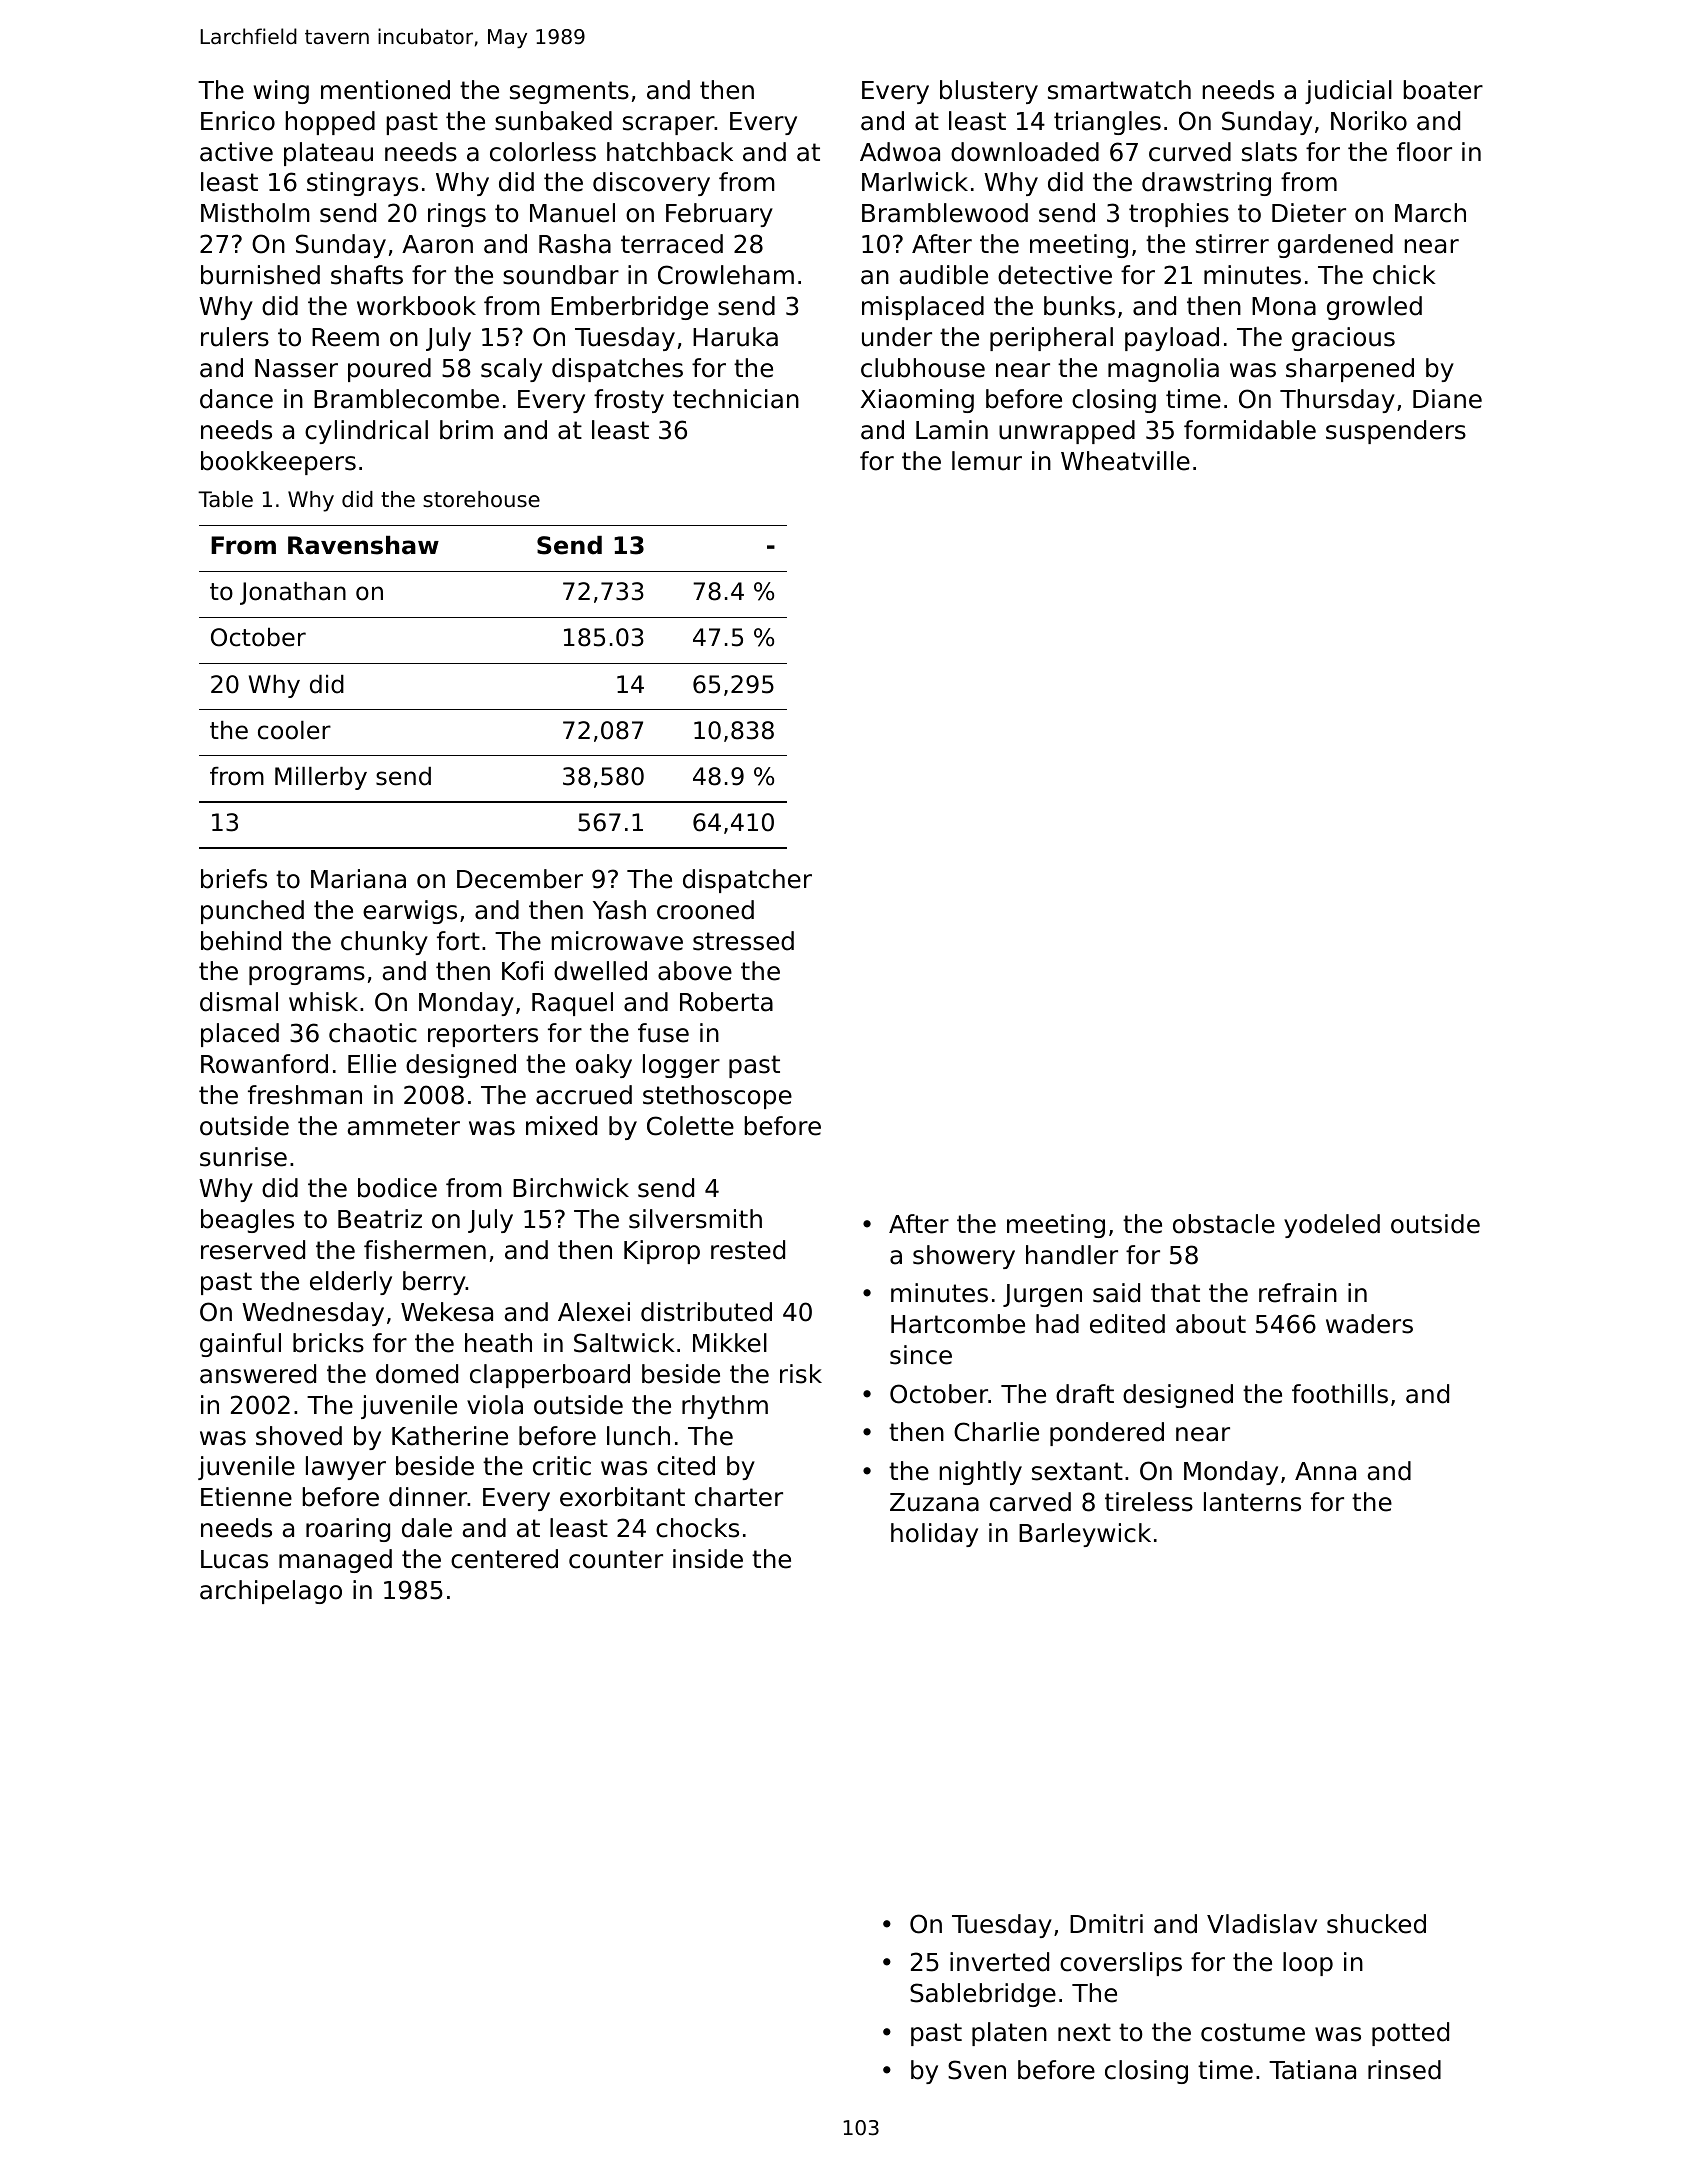  What do you see at coordinates (736, 399) in the screenshot?
I see `technician` at bounding box center [736, 399].
